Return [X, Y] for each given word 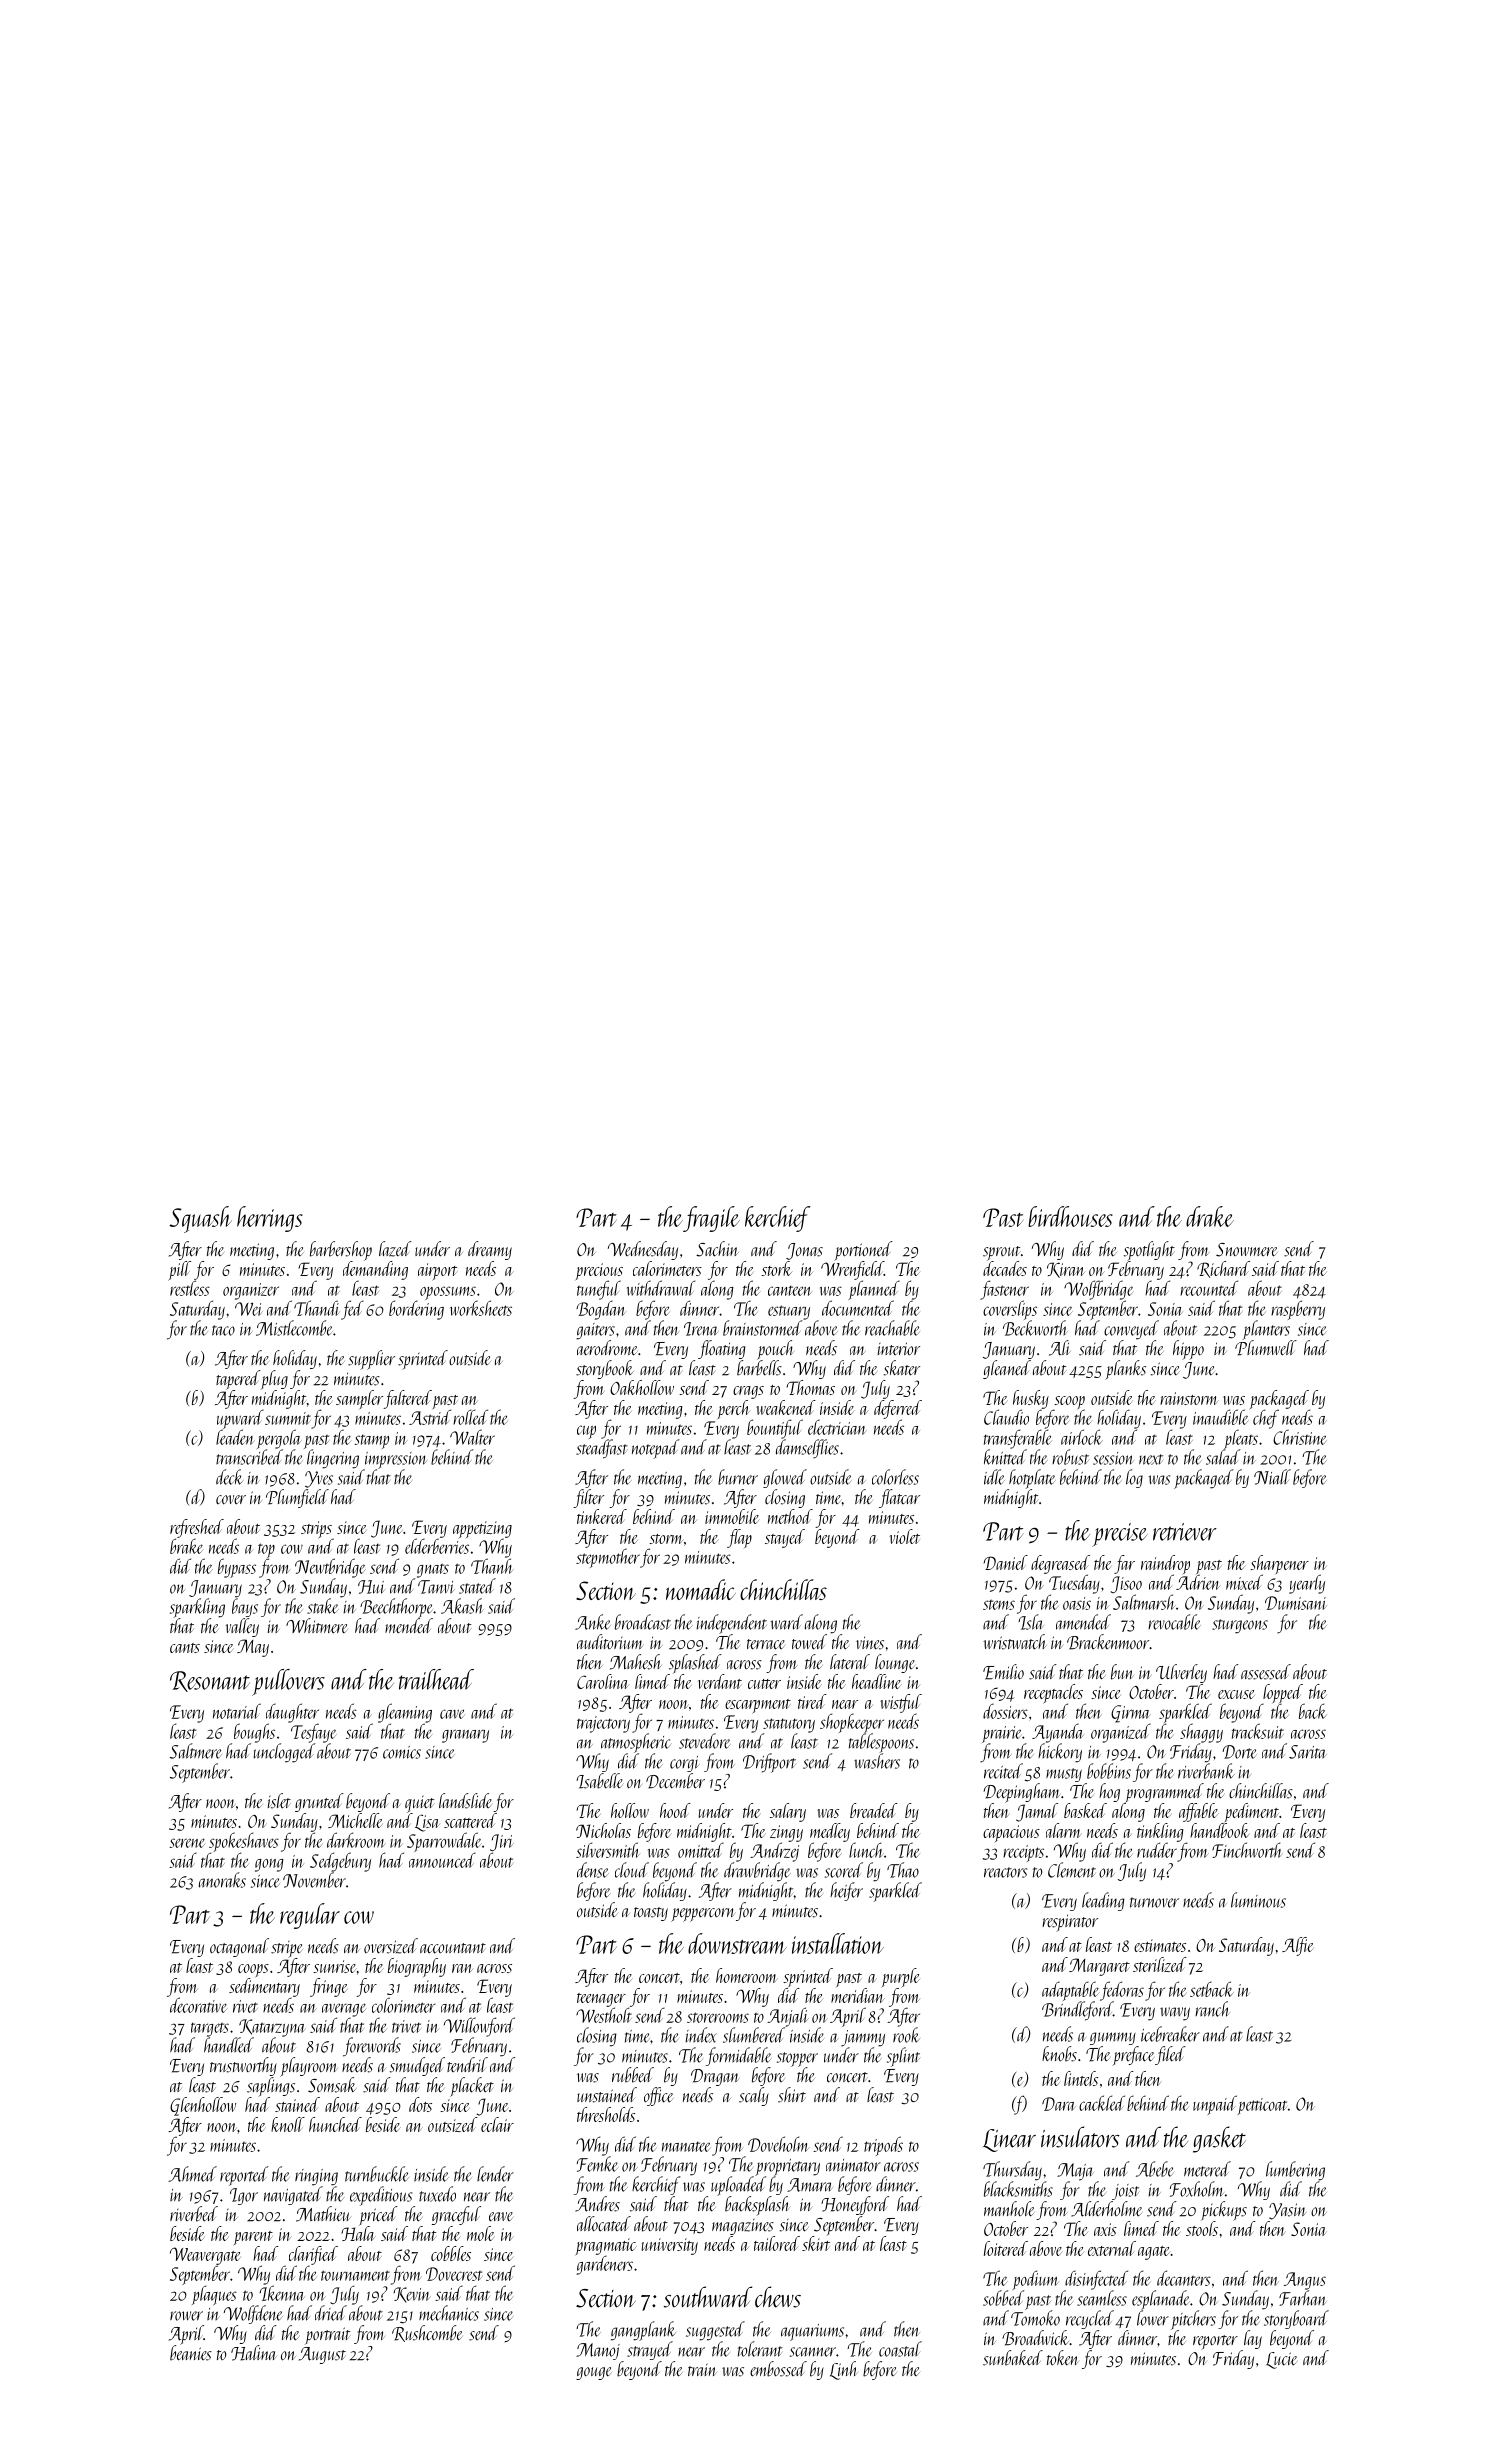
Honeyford [855, 2205]
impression [396, 1460]
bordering [416, 1310]
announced [442, 1860]
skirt [816, 2243]
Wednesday [643, 1250]
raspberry [1298, 1310]
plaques [214, 2295]
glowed [785, 1478]
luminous [1258, 1900]
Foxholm [1197, 2189]
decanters [1184, 2278]
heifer [846, 1891]
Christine [1300, 1437]
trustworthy [243, 2066]
